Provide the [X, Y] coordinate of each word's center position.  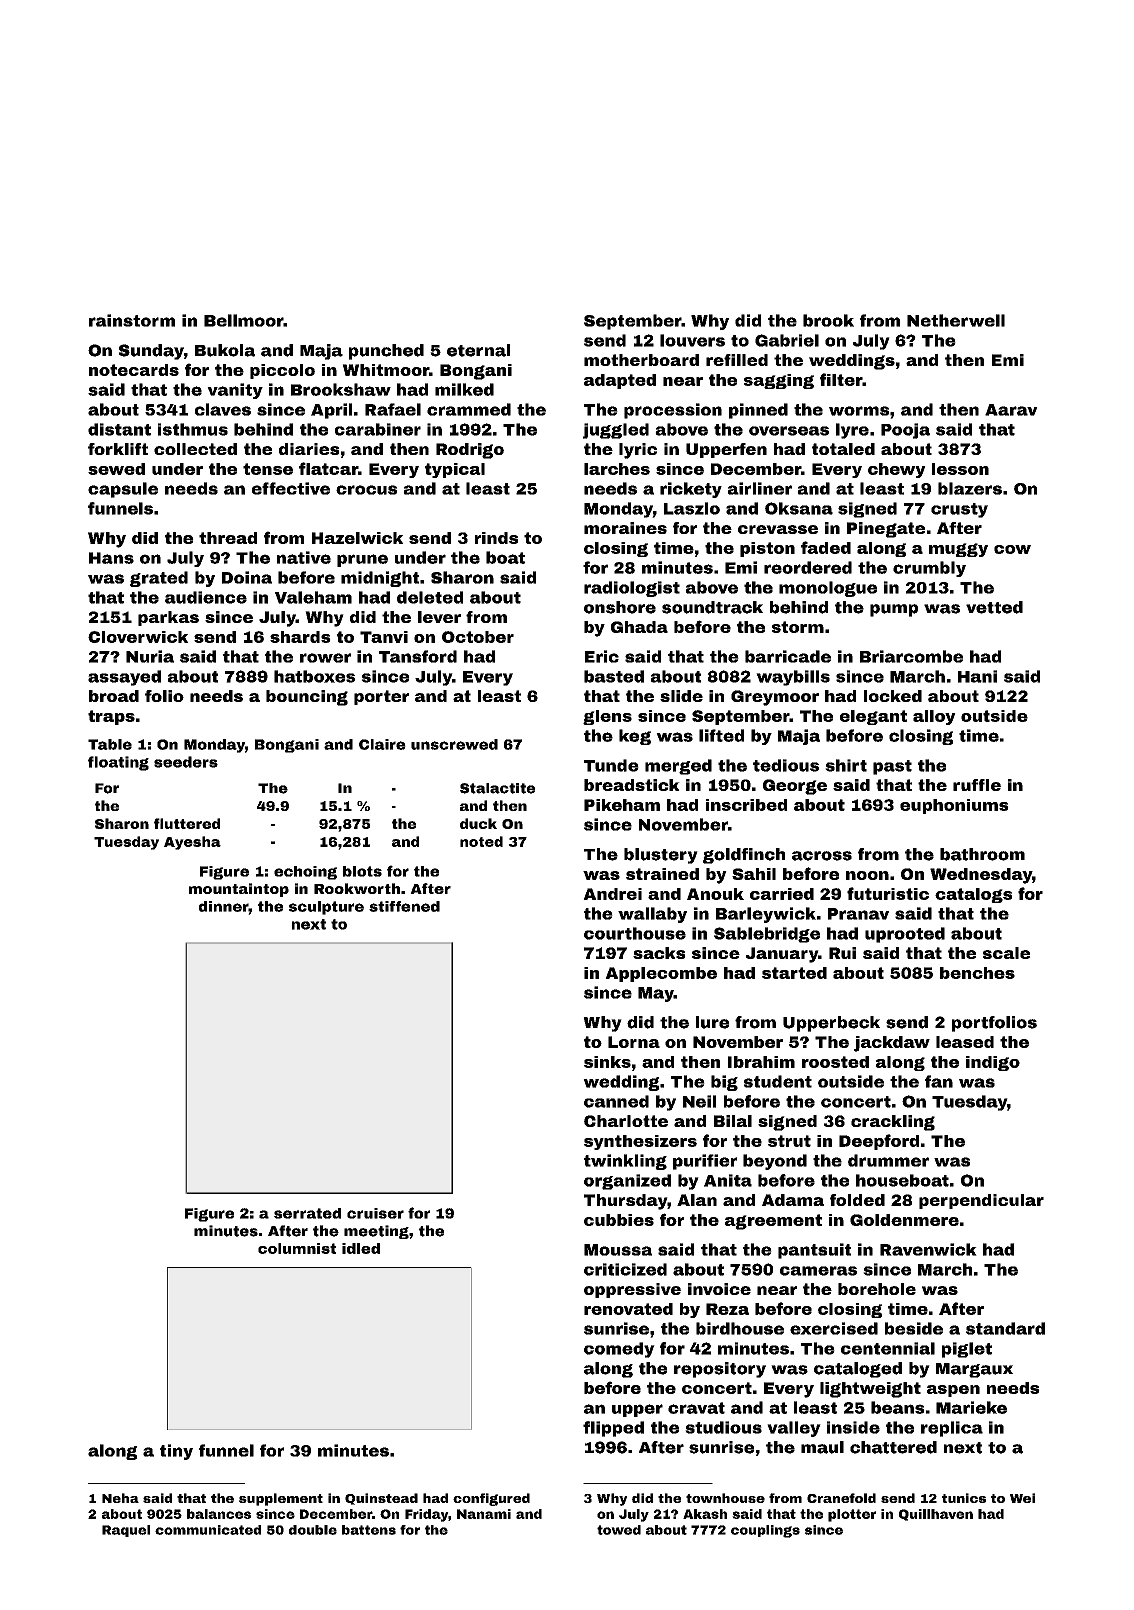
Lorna [634, 1042]
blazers [970, 488]
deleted [430, 597]
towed [619, 1530]
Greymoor [775, 698]
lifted [721, 735]
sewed [116, 469]
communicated [208, 1530]
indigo [993, 1063]
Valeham [313, 597]
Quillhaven [936, 1515]
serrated [307, 1213]
